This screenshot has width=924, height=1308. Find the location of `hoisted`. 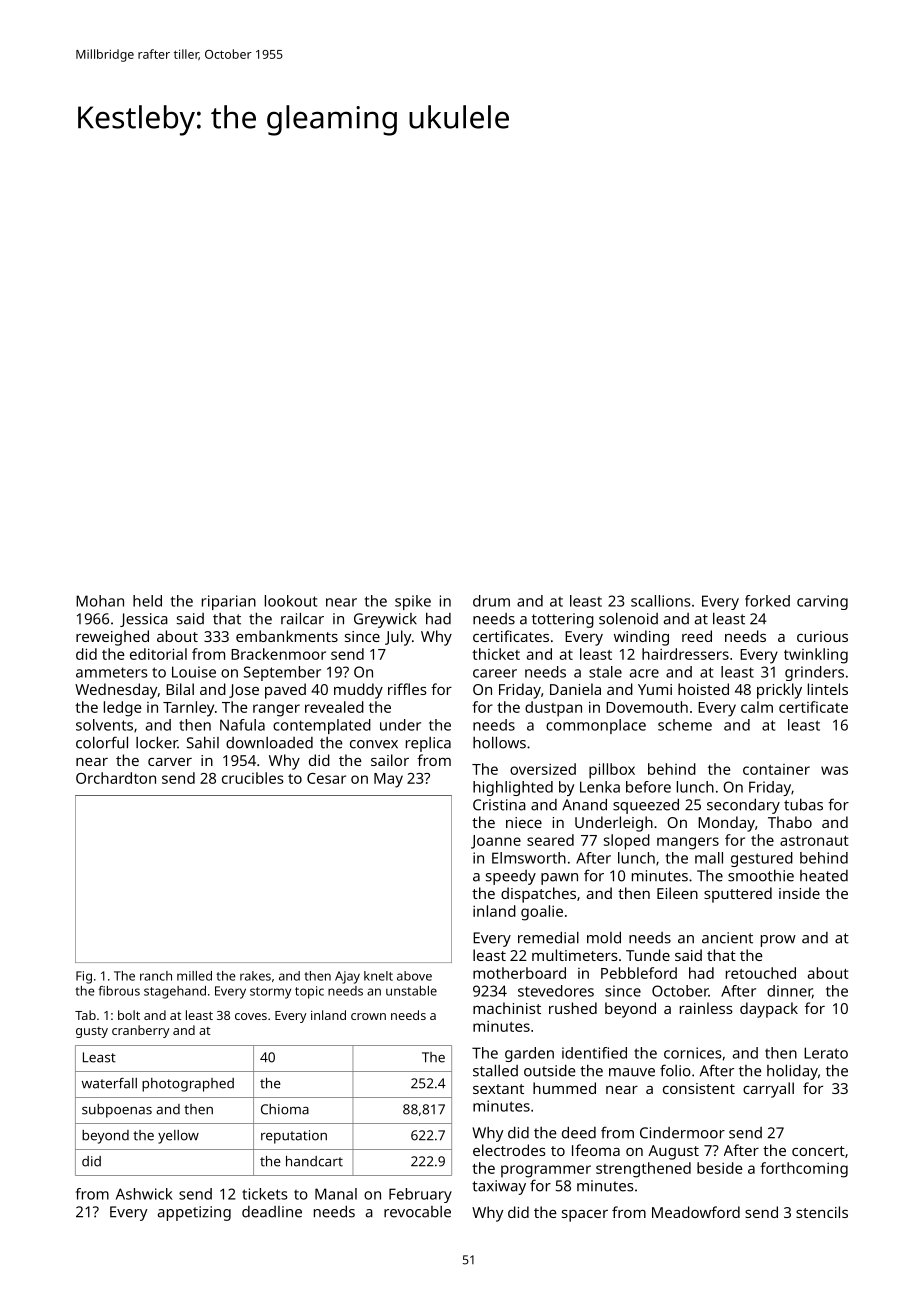

hoisted is located at coordinates (703, 689).
